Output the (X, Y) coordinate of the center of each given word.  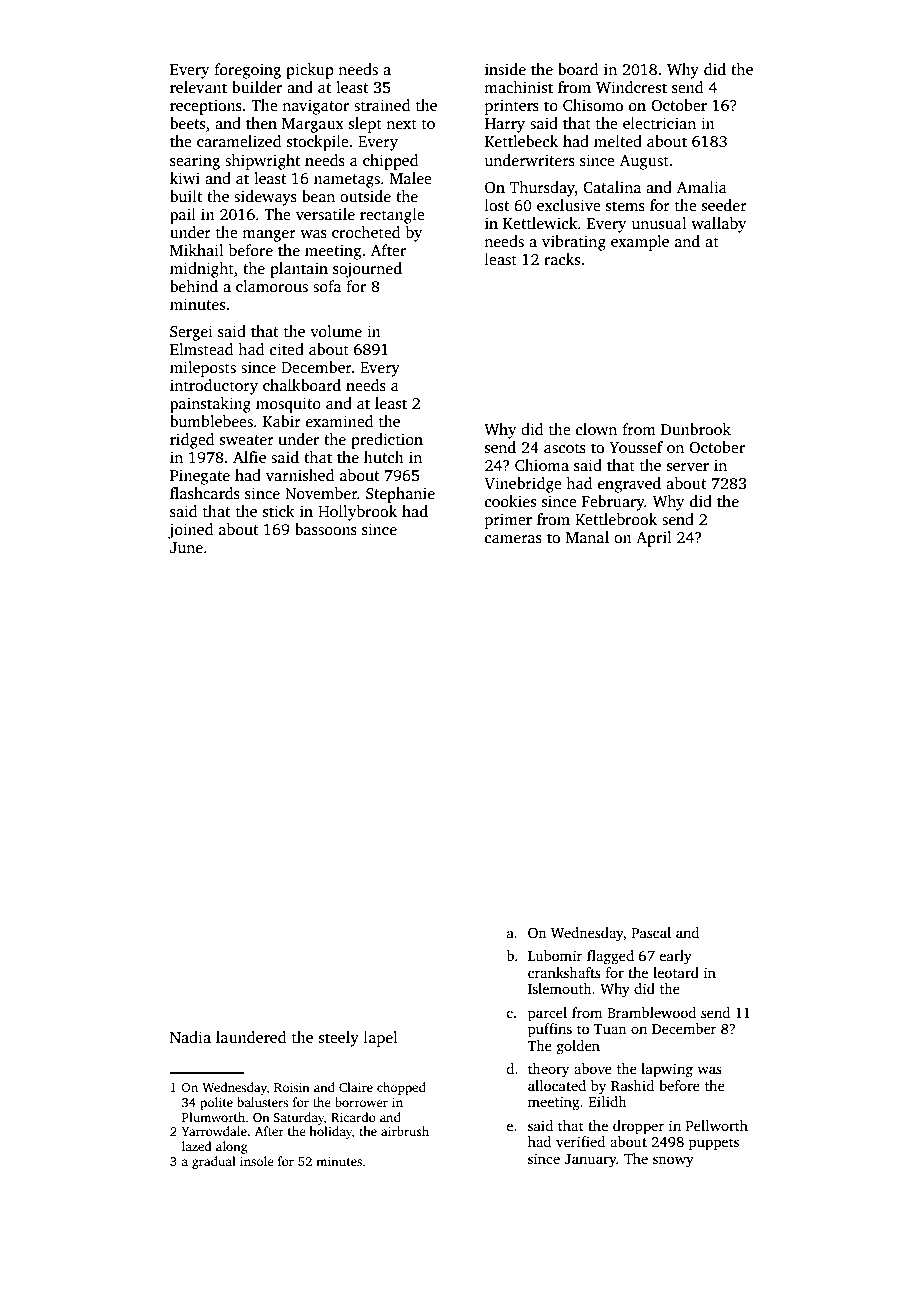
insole (257, 1161)
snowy (673, 1162)
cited (287, 349)
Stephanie (400, 495)
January (590, 1161)
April (654, 539)
